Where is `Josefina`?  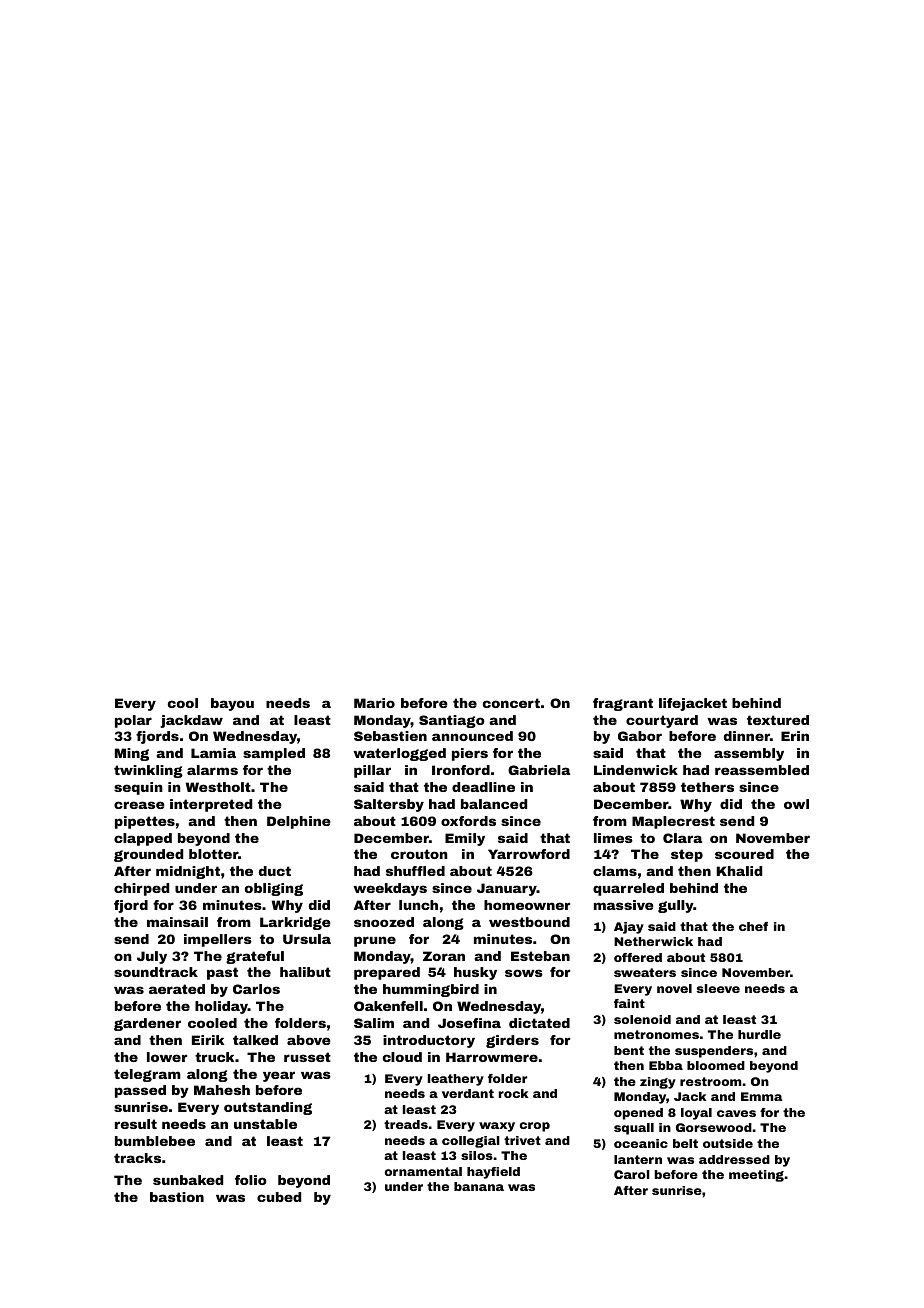 Josefina is located at coordinates (469, 1023).
